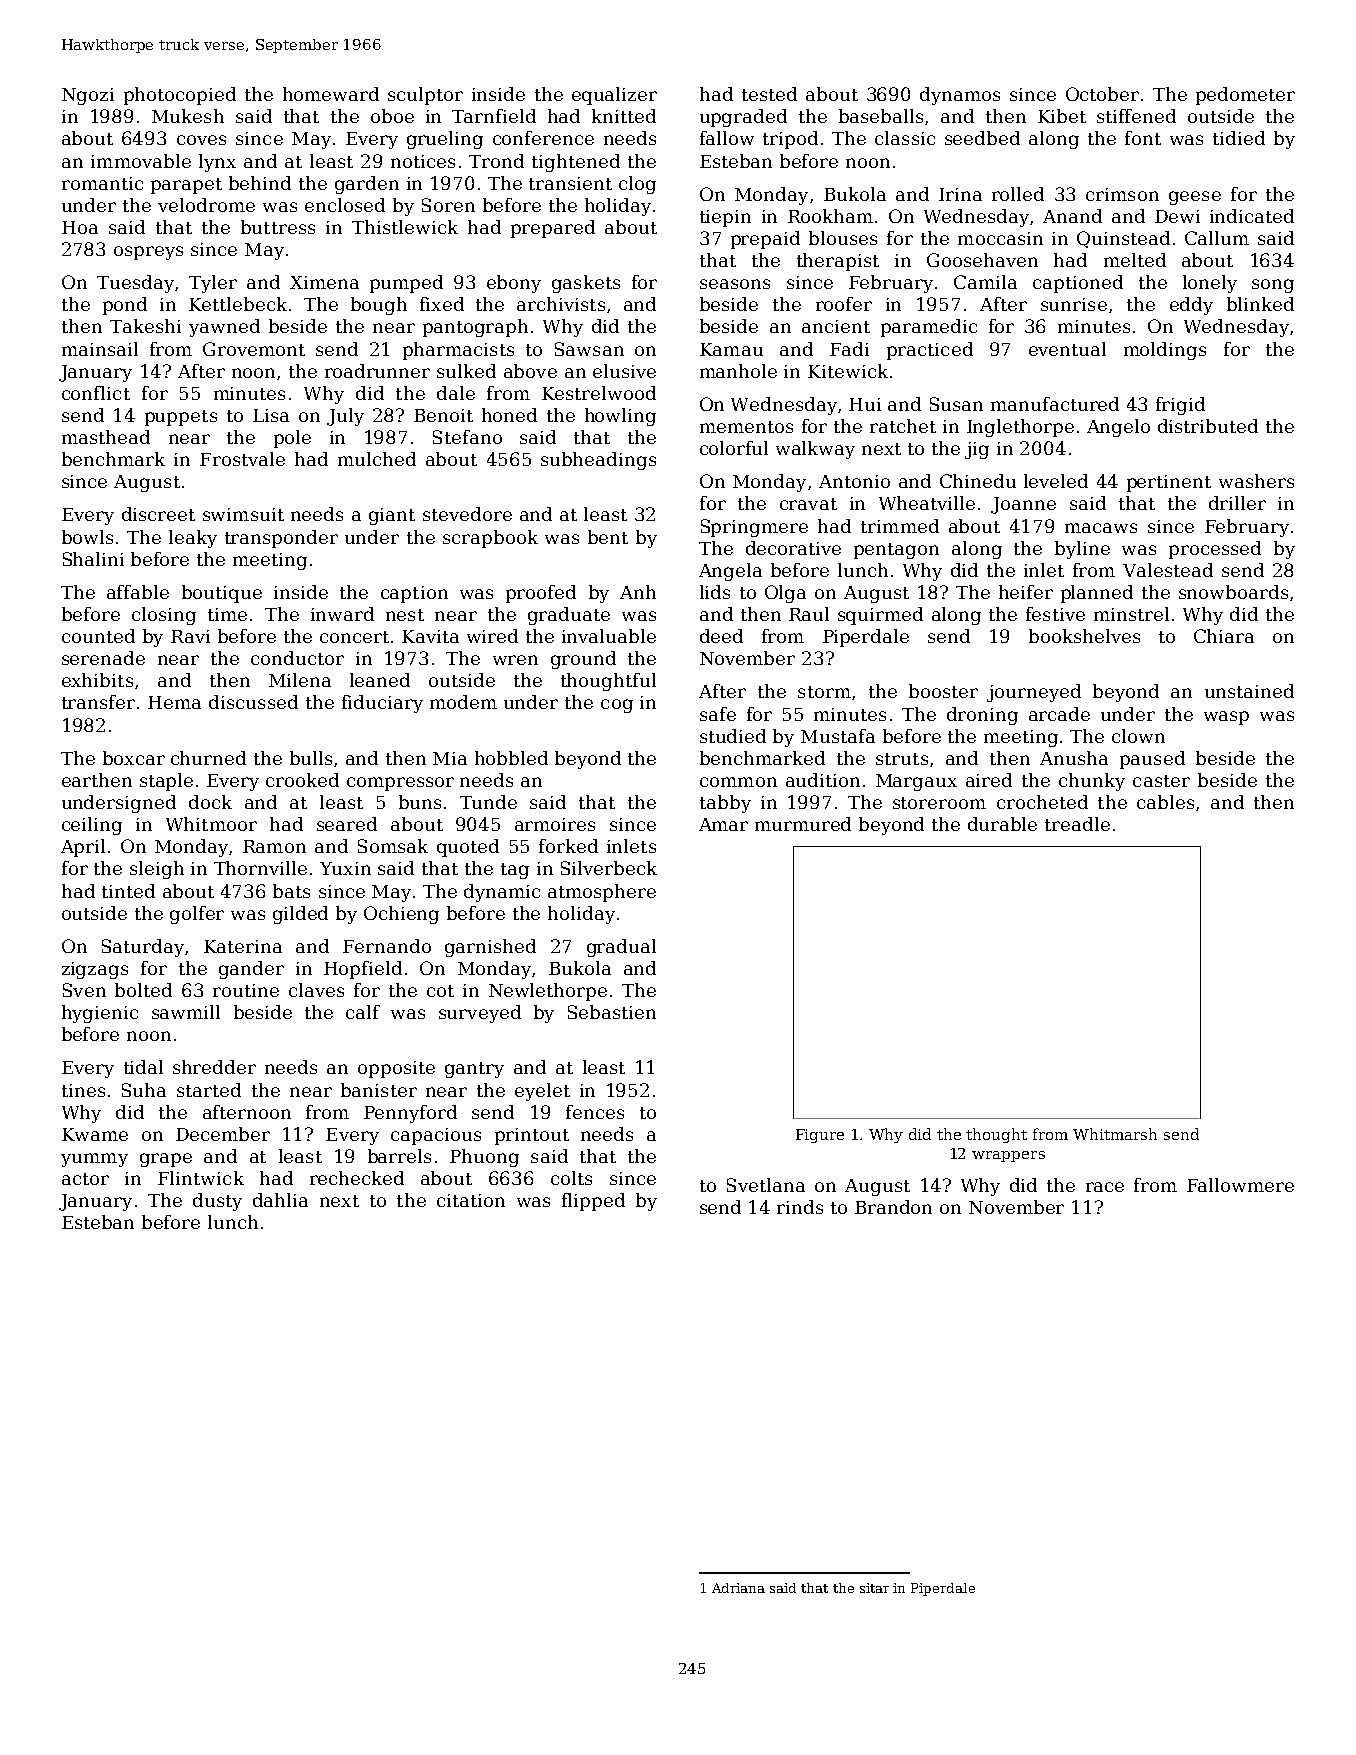 The width and height of the page is (1356, 1755). I want to click on Kitewick, so click(848, 371).
